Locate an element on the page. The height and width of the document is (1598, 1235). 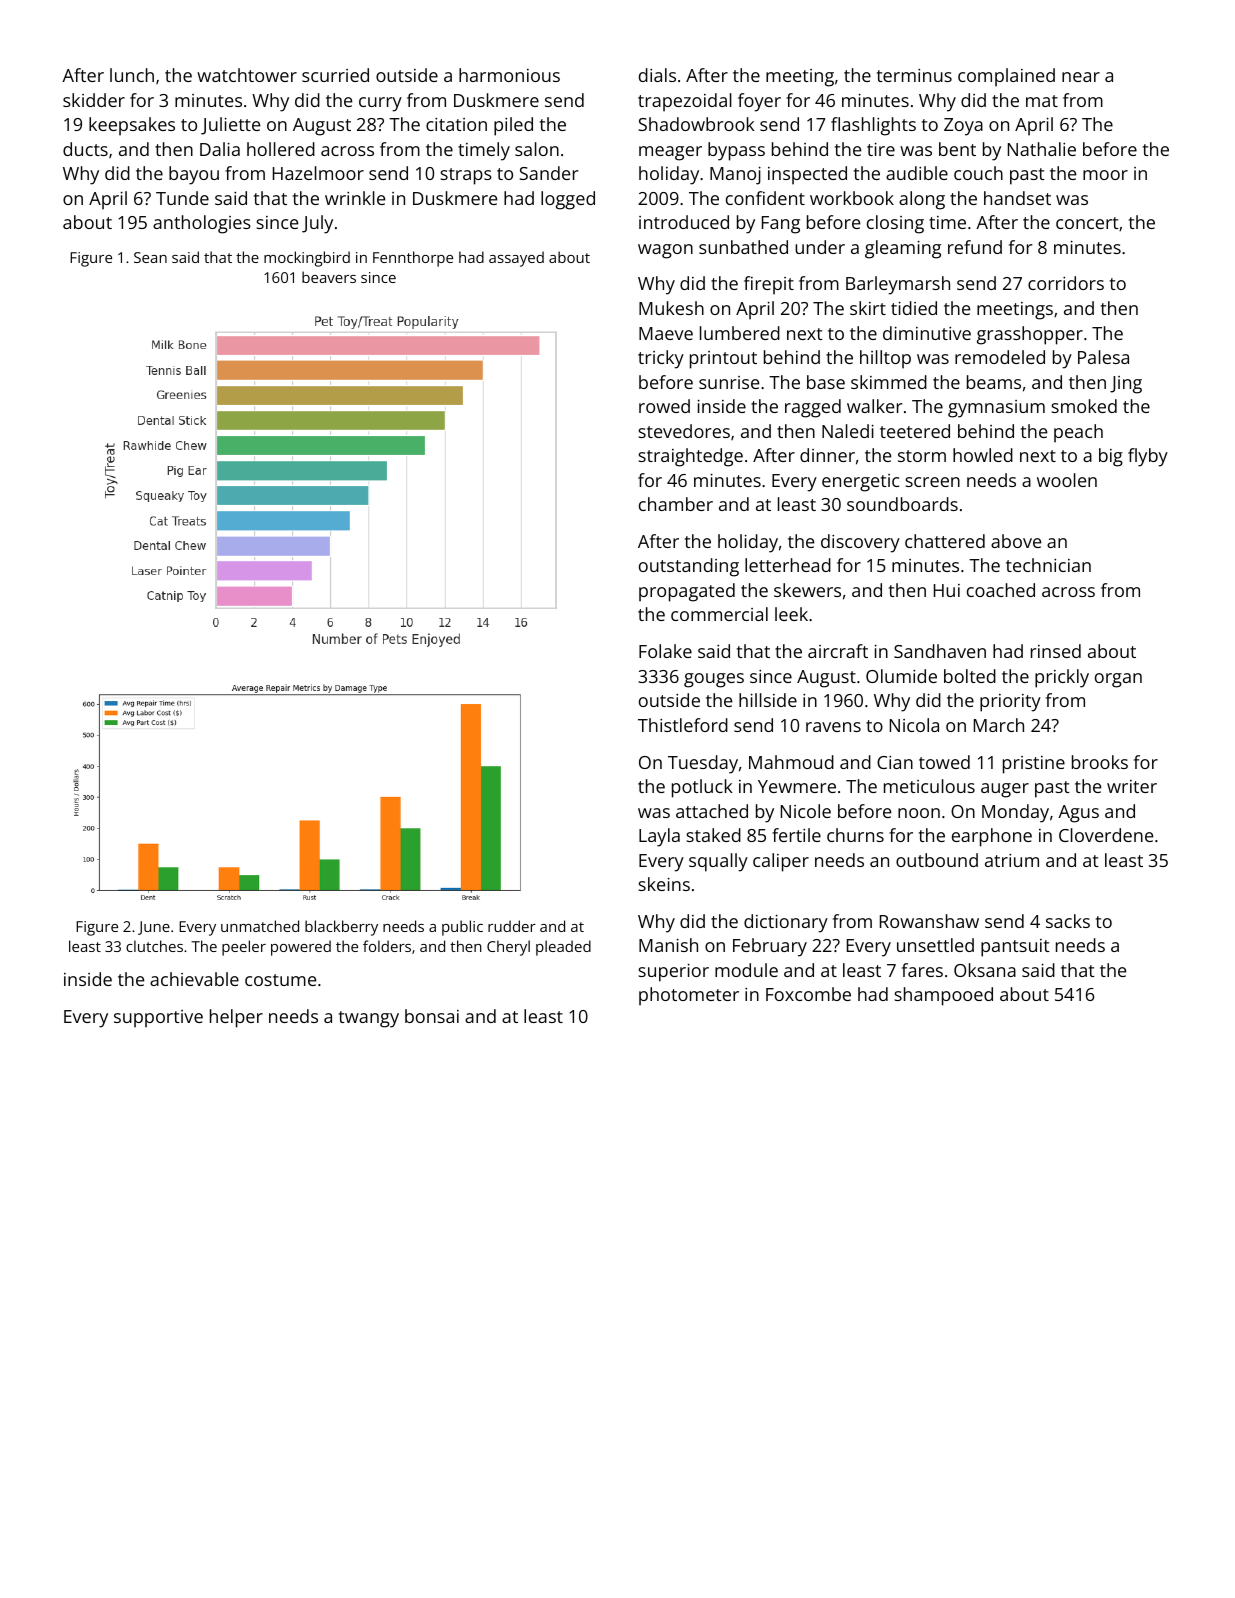
writer is located at coordinates (1132, 786).
